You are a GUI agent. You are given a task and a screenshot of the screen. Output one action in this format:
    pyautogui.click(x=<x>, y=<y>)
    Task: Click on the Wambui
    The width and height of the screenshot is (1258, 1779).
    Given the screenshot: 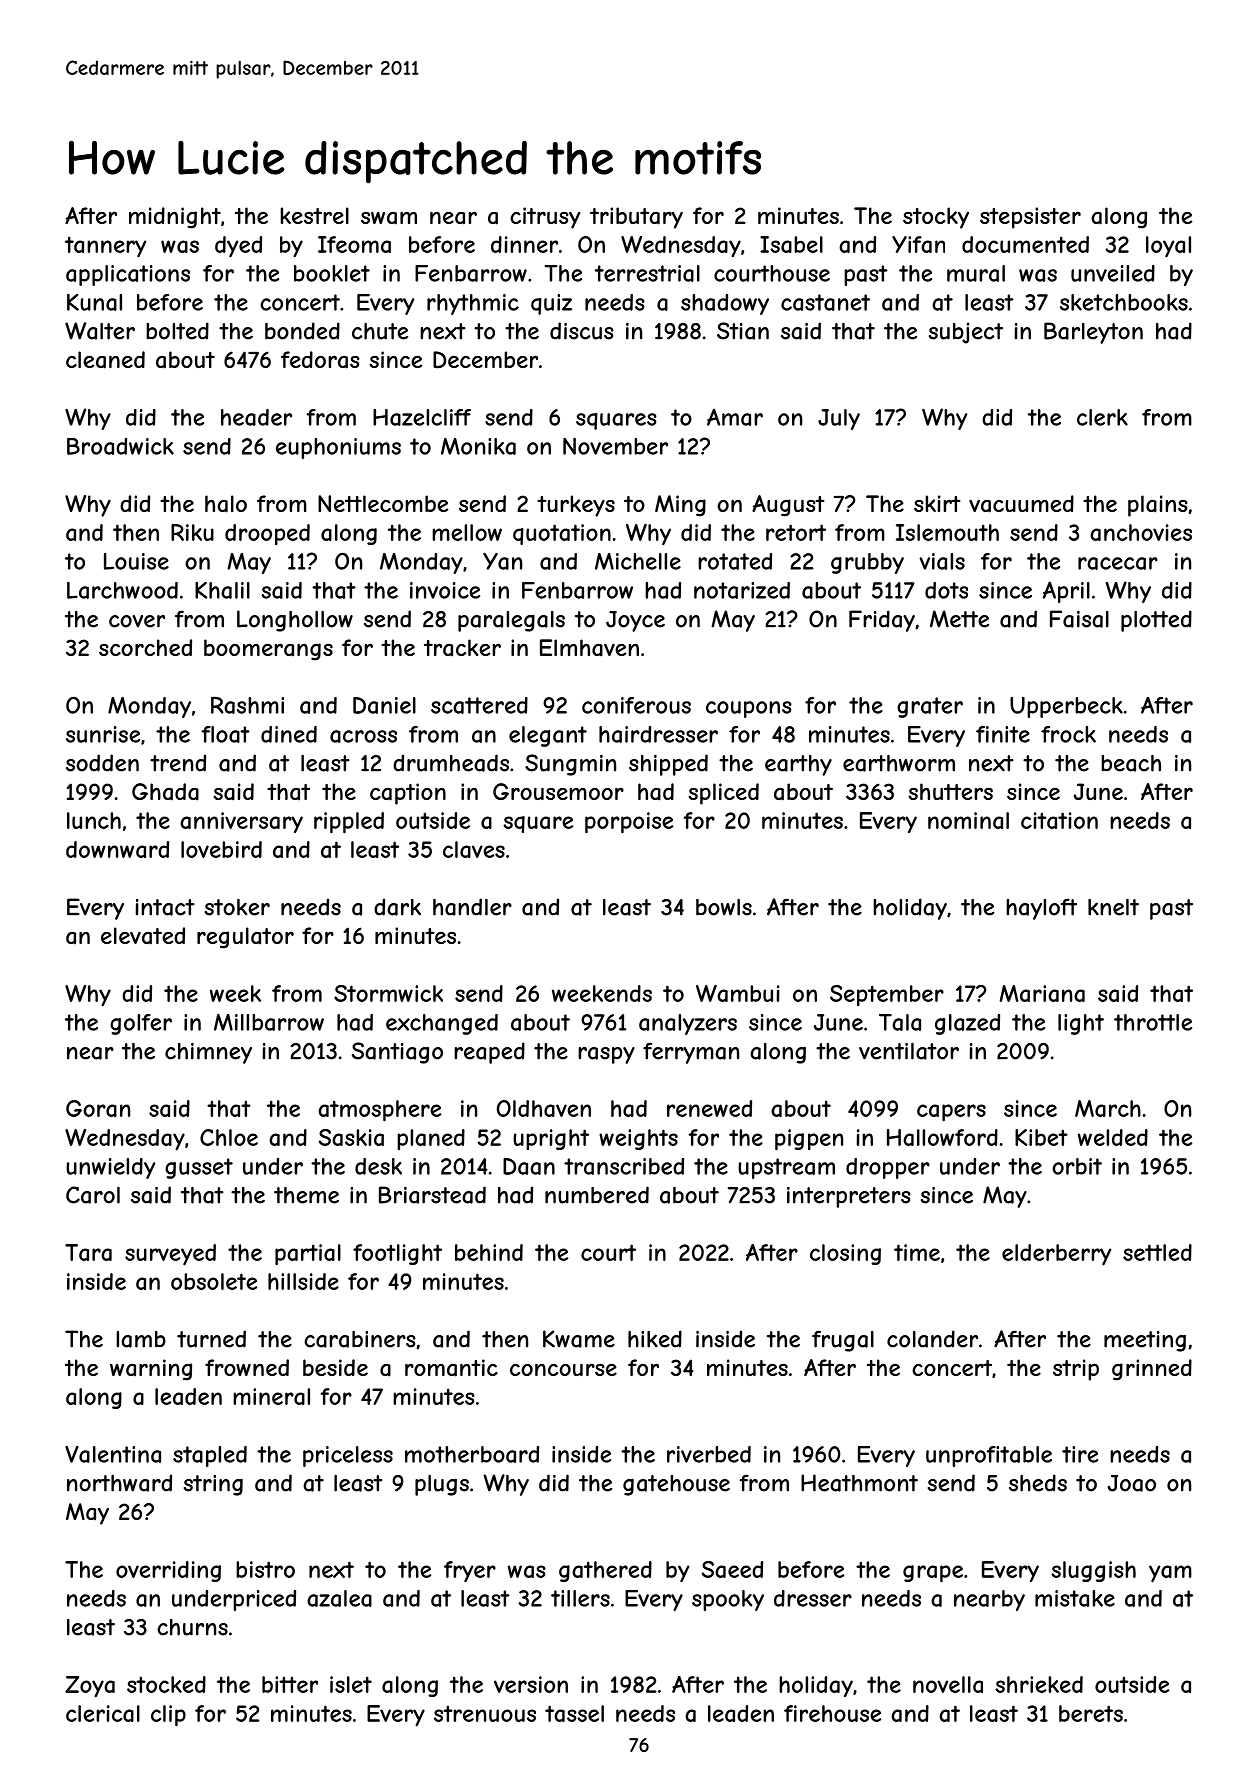 What is the action you would take?
    pyautogui.click(x=738, y=993)
